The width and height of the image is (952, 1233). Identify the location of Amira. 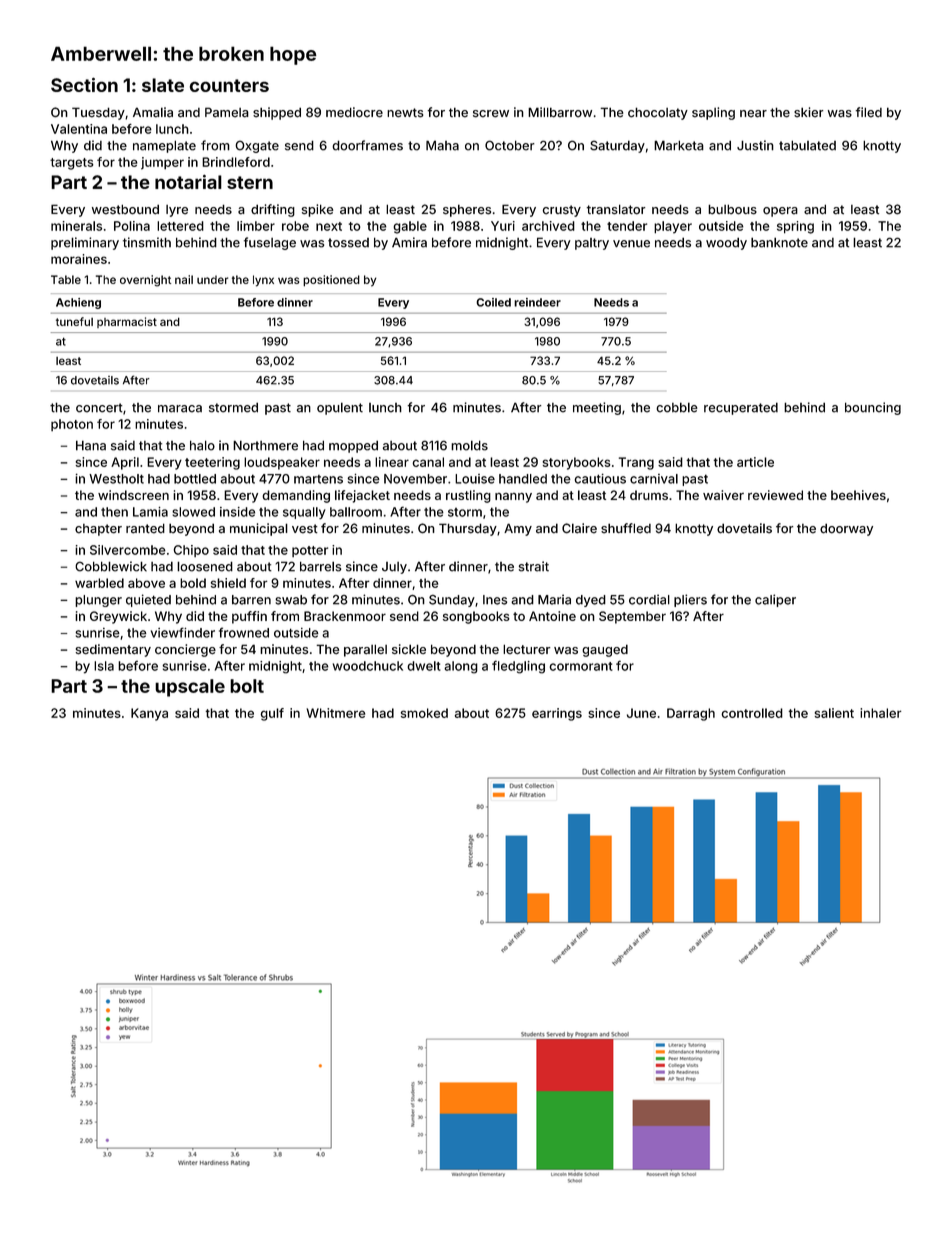
(409, 242).
